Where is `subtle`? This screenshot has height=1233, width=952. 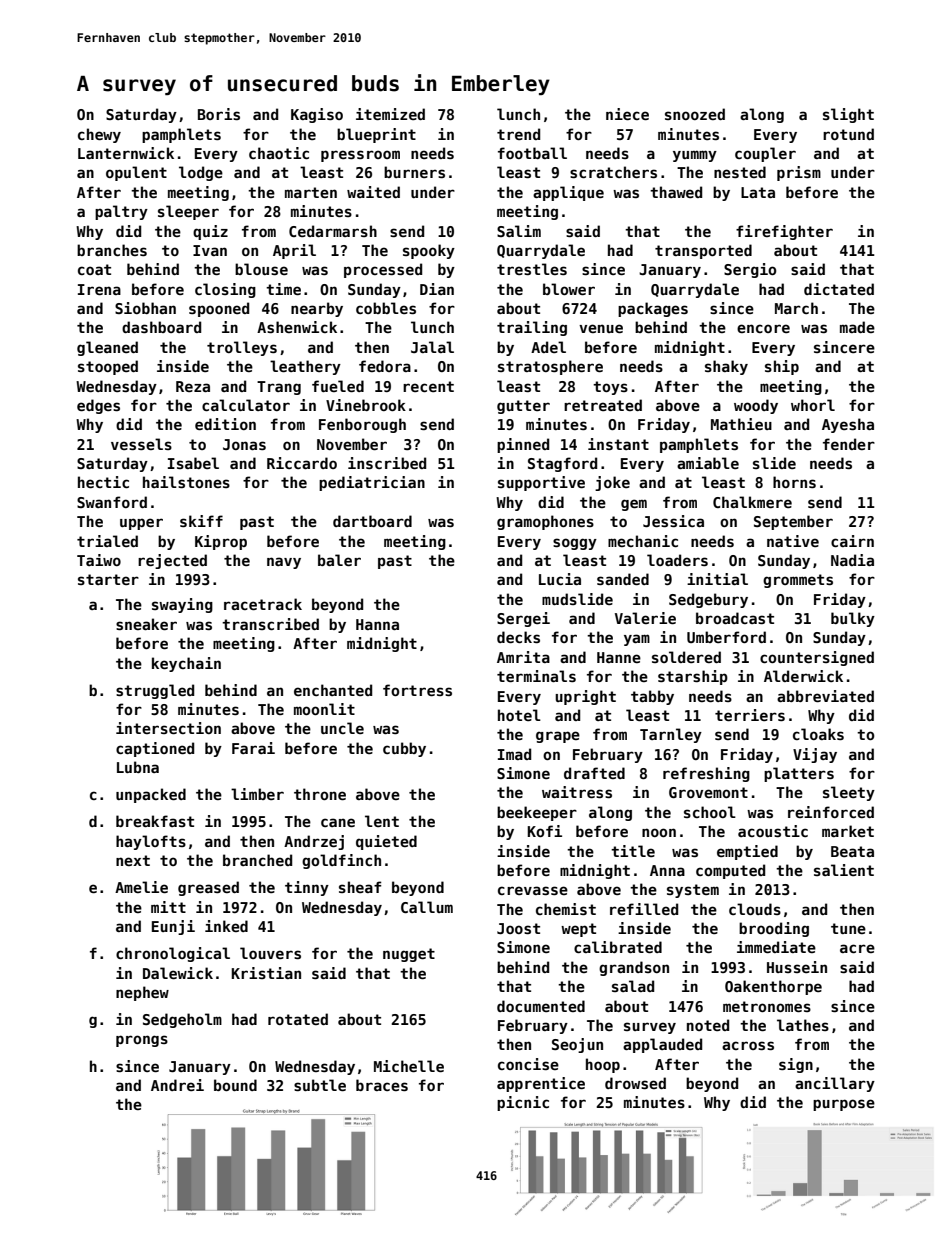 subtle is located at coordinates (320, 1085).
